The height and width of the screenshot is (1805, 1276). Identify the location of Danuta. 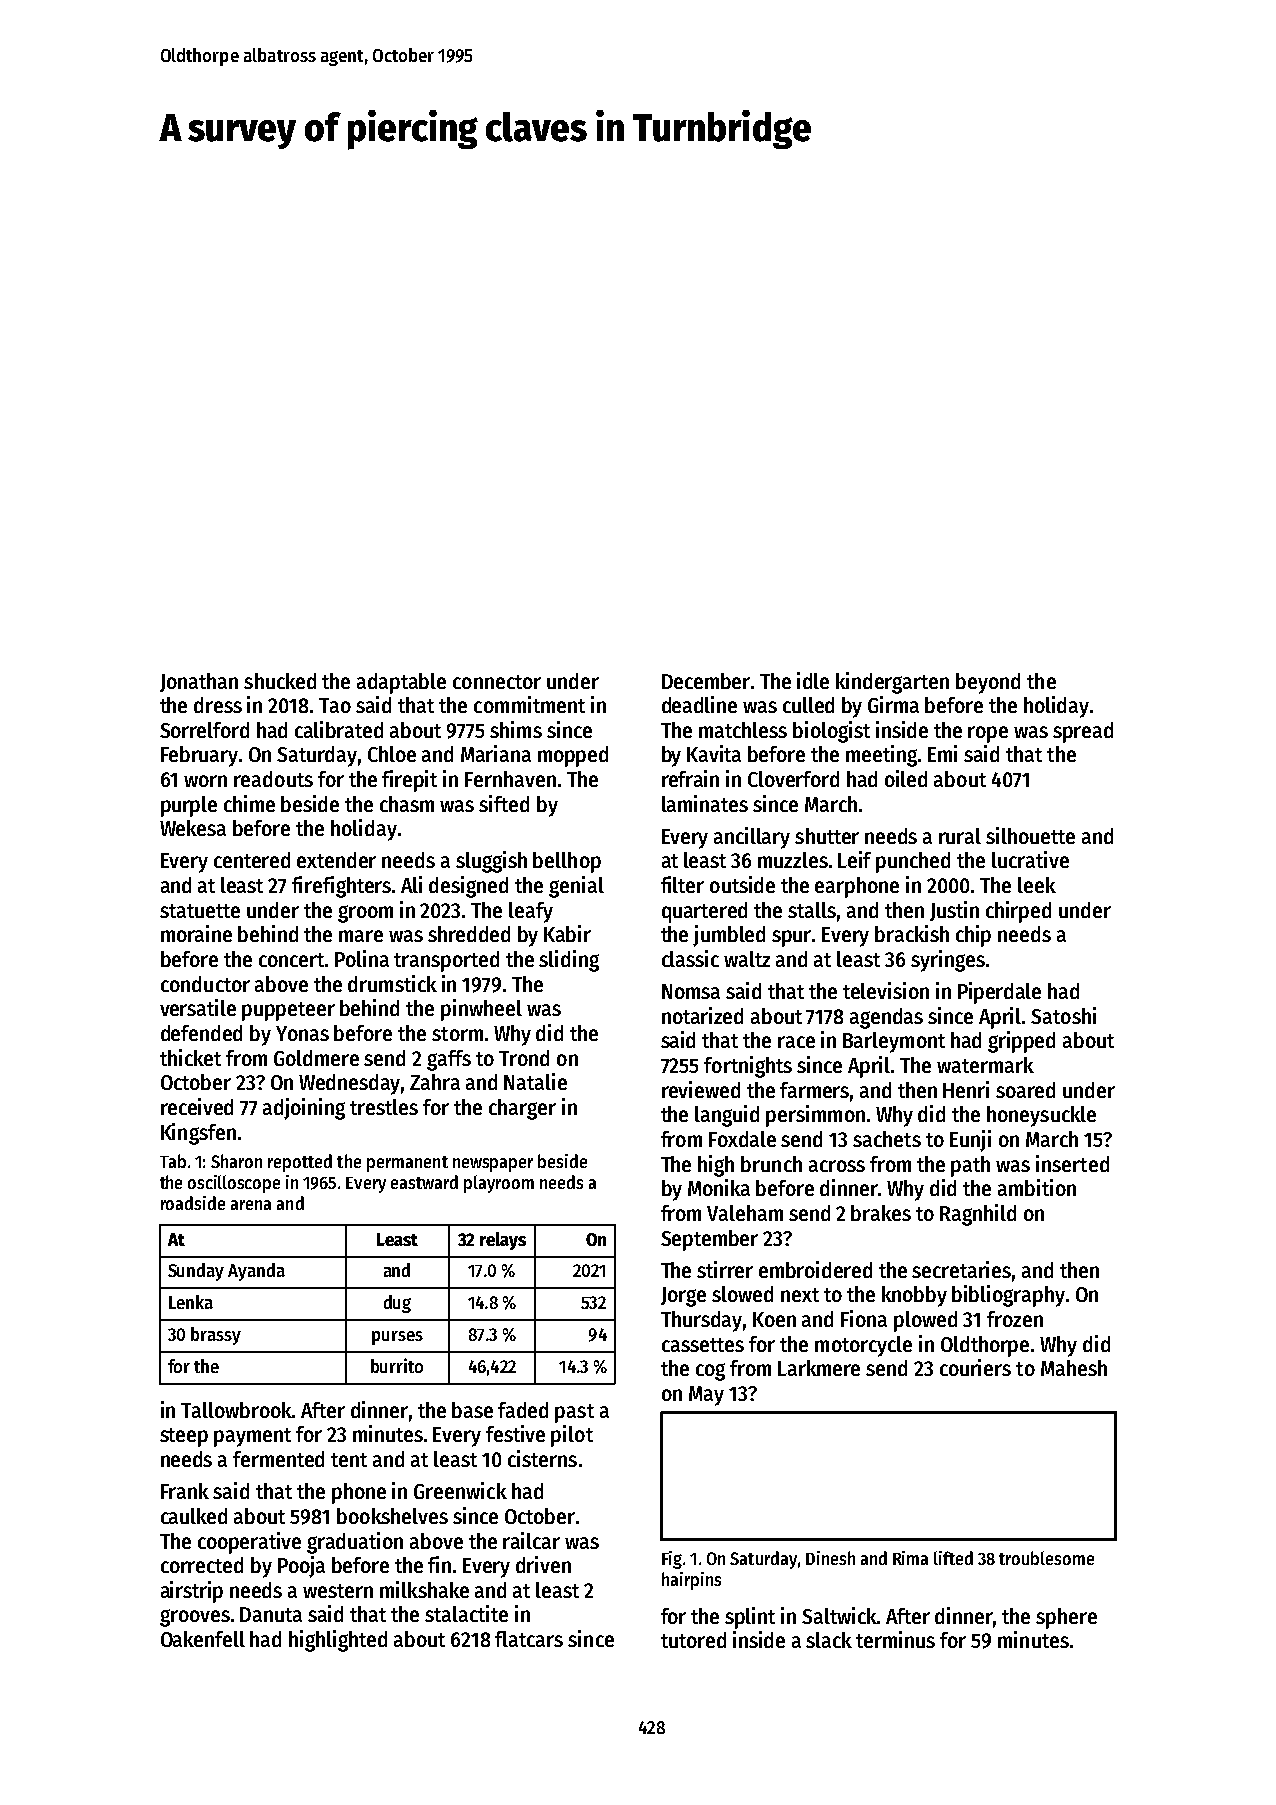
(271, 1614).
